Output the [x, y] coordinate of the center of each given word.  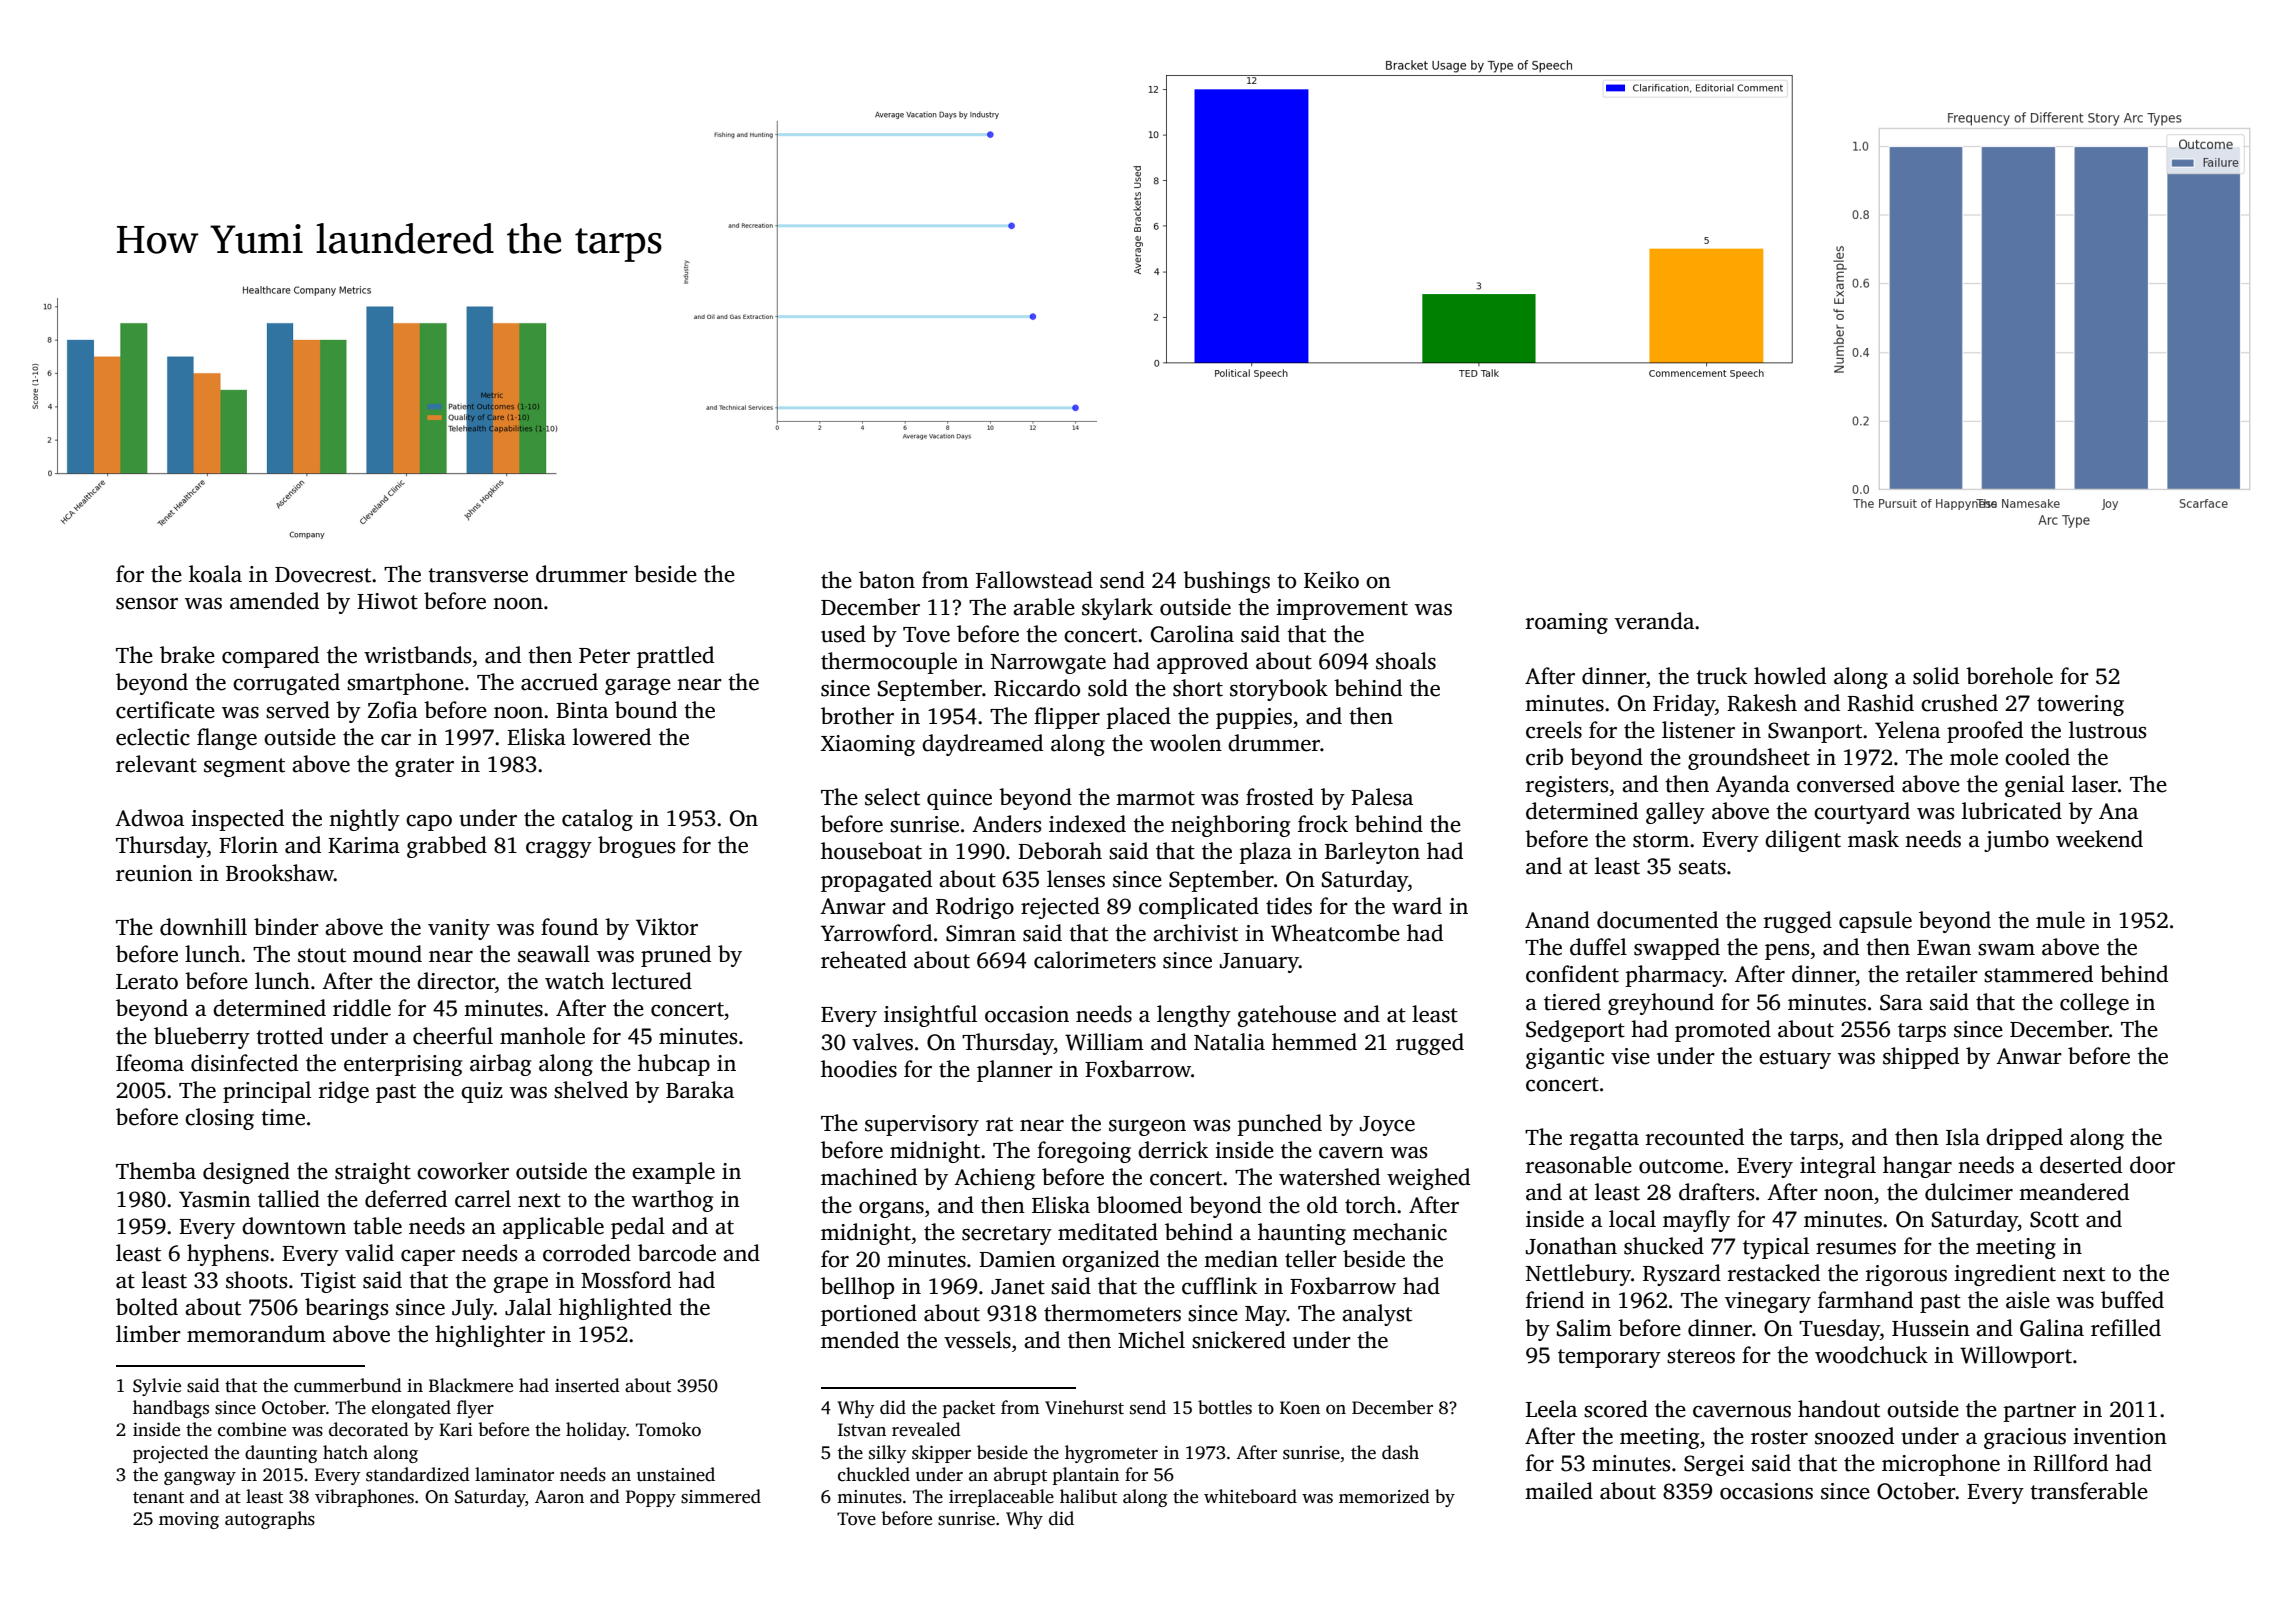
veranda [1654, 621]
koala [215, 574]
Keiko [1331, 580]
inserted [587, 1385]
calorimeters [1095, 960]
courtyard [1862, 813]
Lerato [147, 982]
